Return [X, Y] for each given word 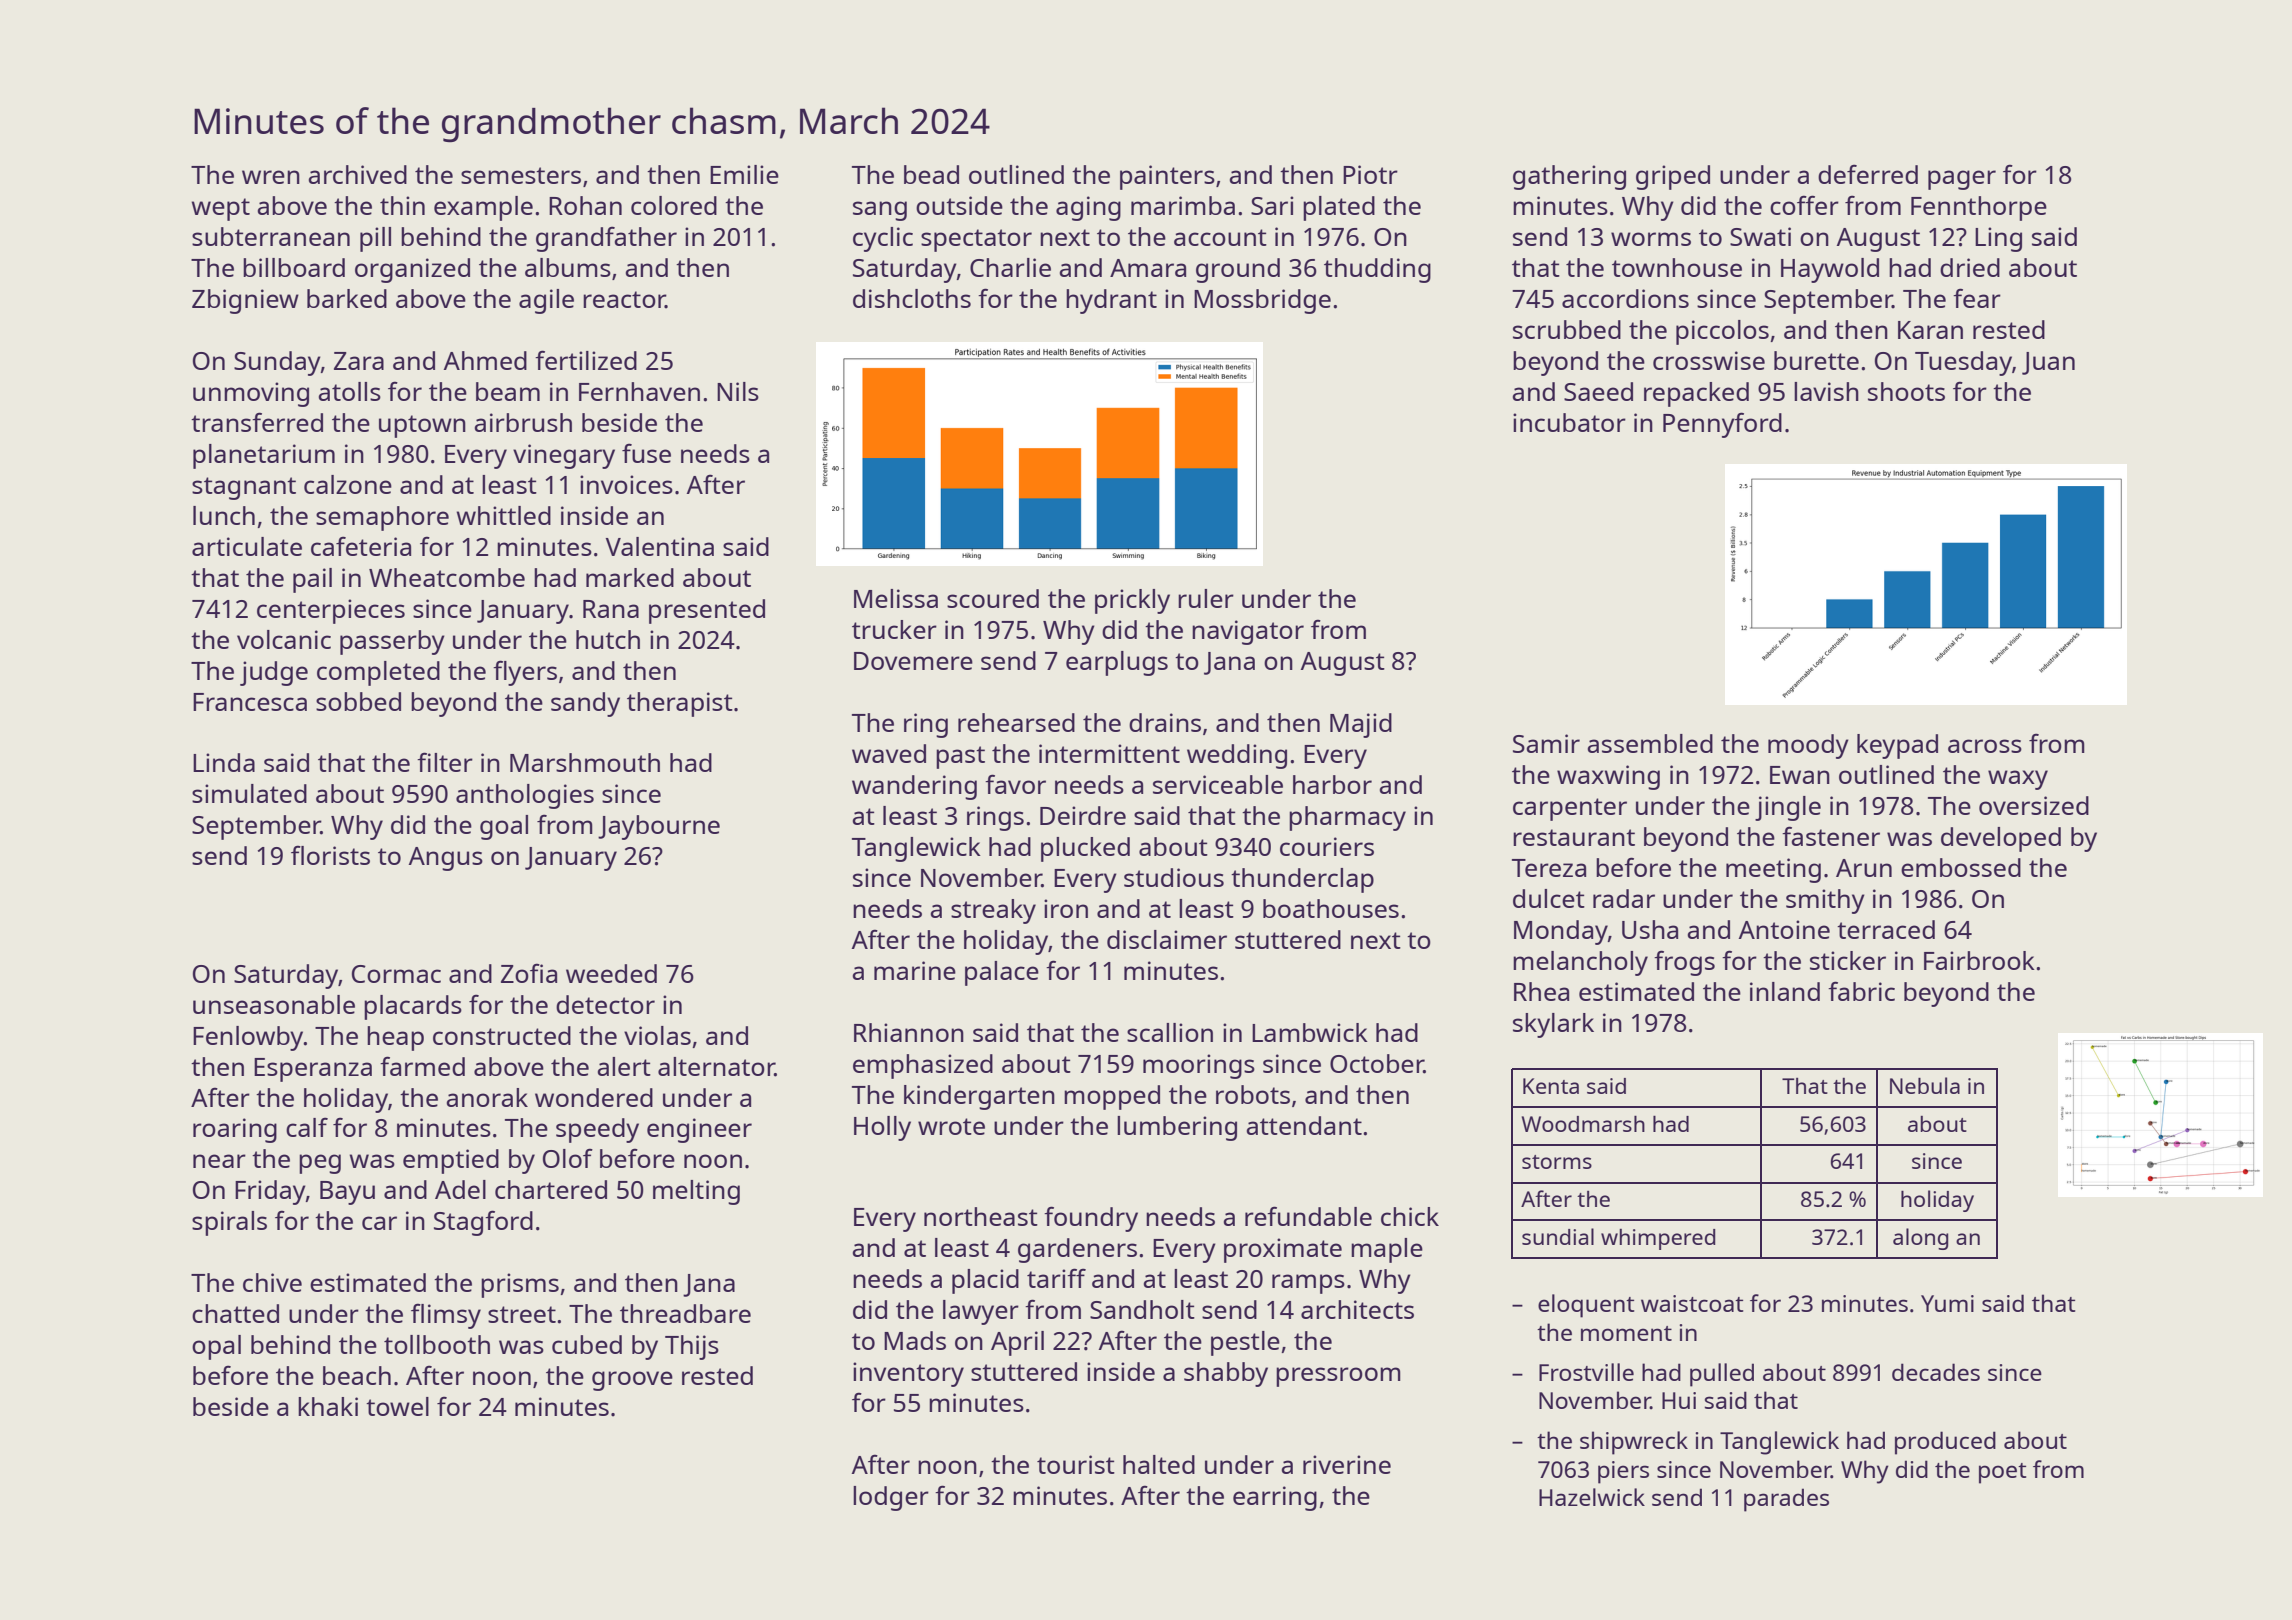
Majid [1361, 725]
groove [632, 1381]
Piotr [1370, 174]
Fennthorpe [1979, 208]
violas [657, 1035]
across [1985, 746]
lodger [891, 1498]
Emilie [744, 174]
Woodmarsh [1583, 1123]
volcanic [284, 639]
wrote [951, 1126]
